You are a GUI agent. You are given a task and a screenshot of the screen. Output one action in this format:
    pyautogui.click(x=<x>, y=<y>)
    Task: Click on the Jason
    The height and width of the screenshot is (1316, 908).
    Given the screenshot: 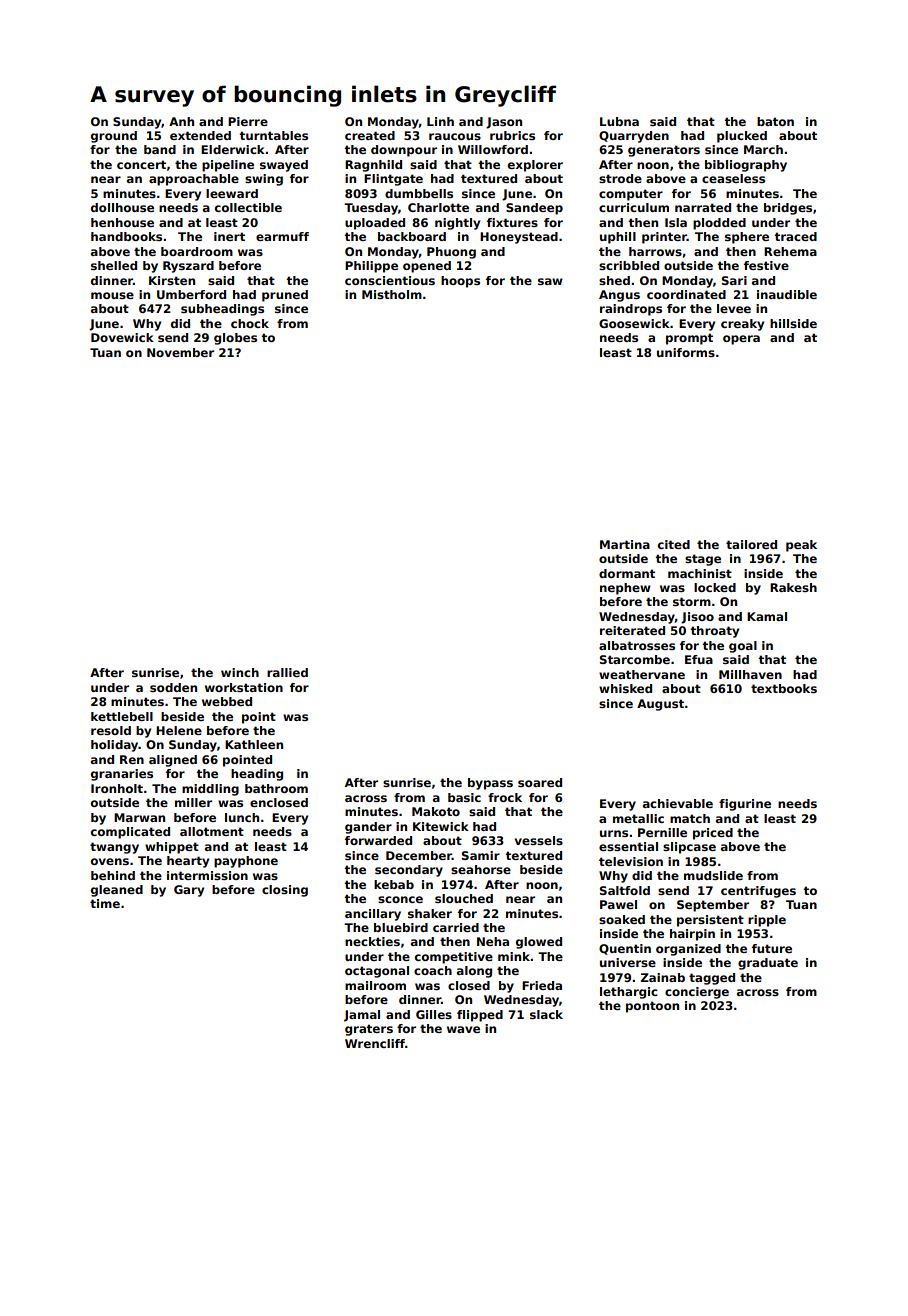 What is the action you would take?
    pyautogui.click(x=504, y=123)
